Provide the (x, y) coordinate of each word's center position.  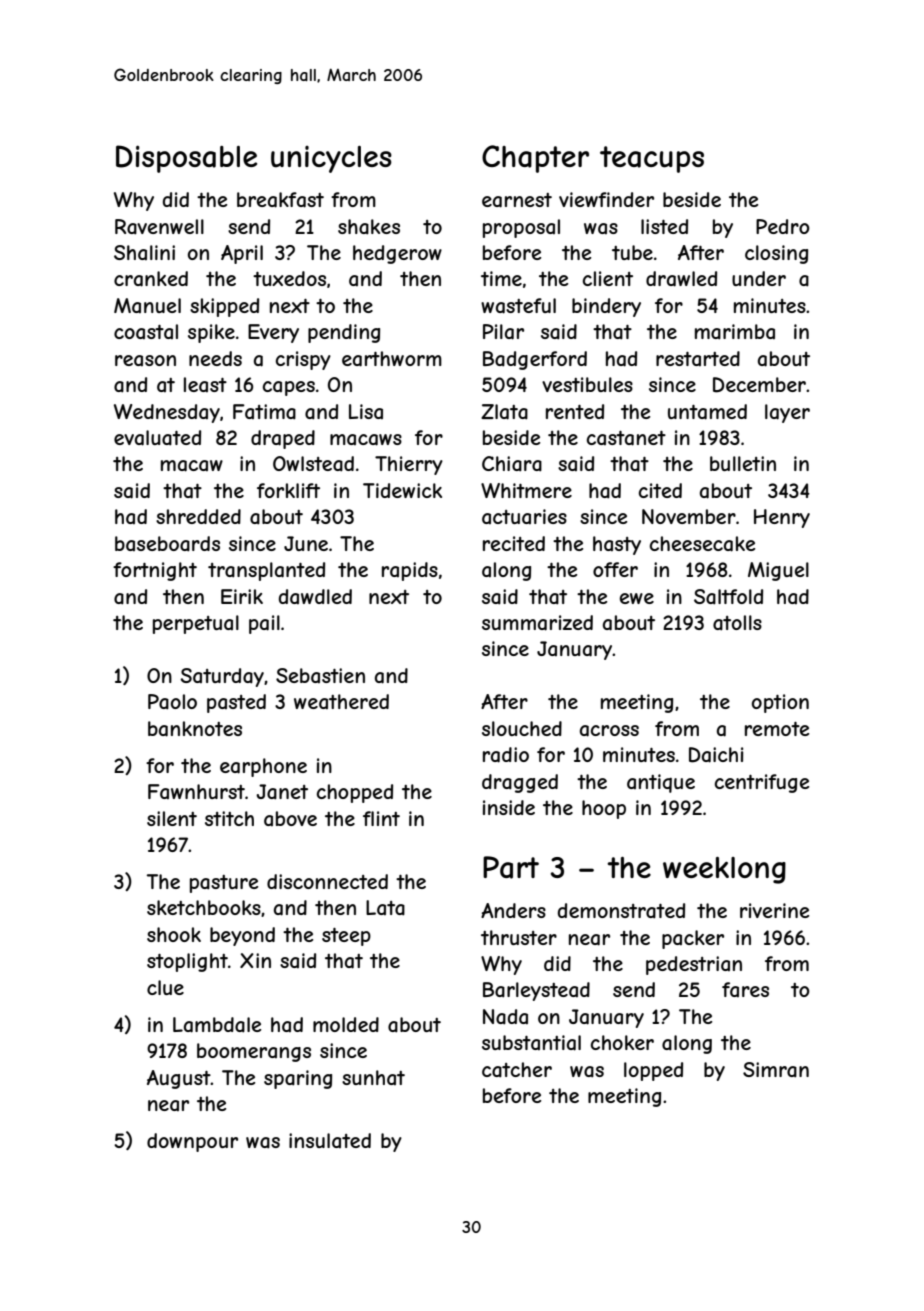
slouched (522, 728)
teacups (652, 159)
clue (165, 987)
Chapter (535, 159)
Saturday (222, 677)
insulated (330, 1140)
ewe (637, 598)
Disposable (186, 159)
